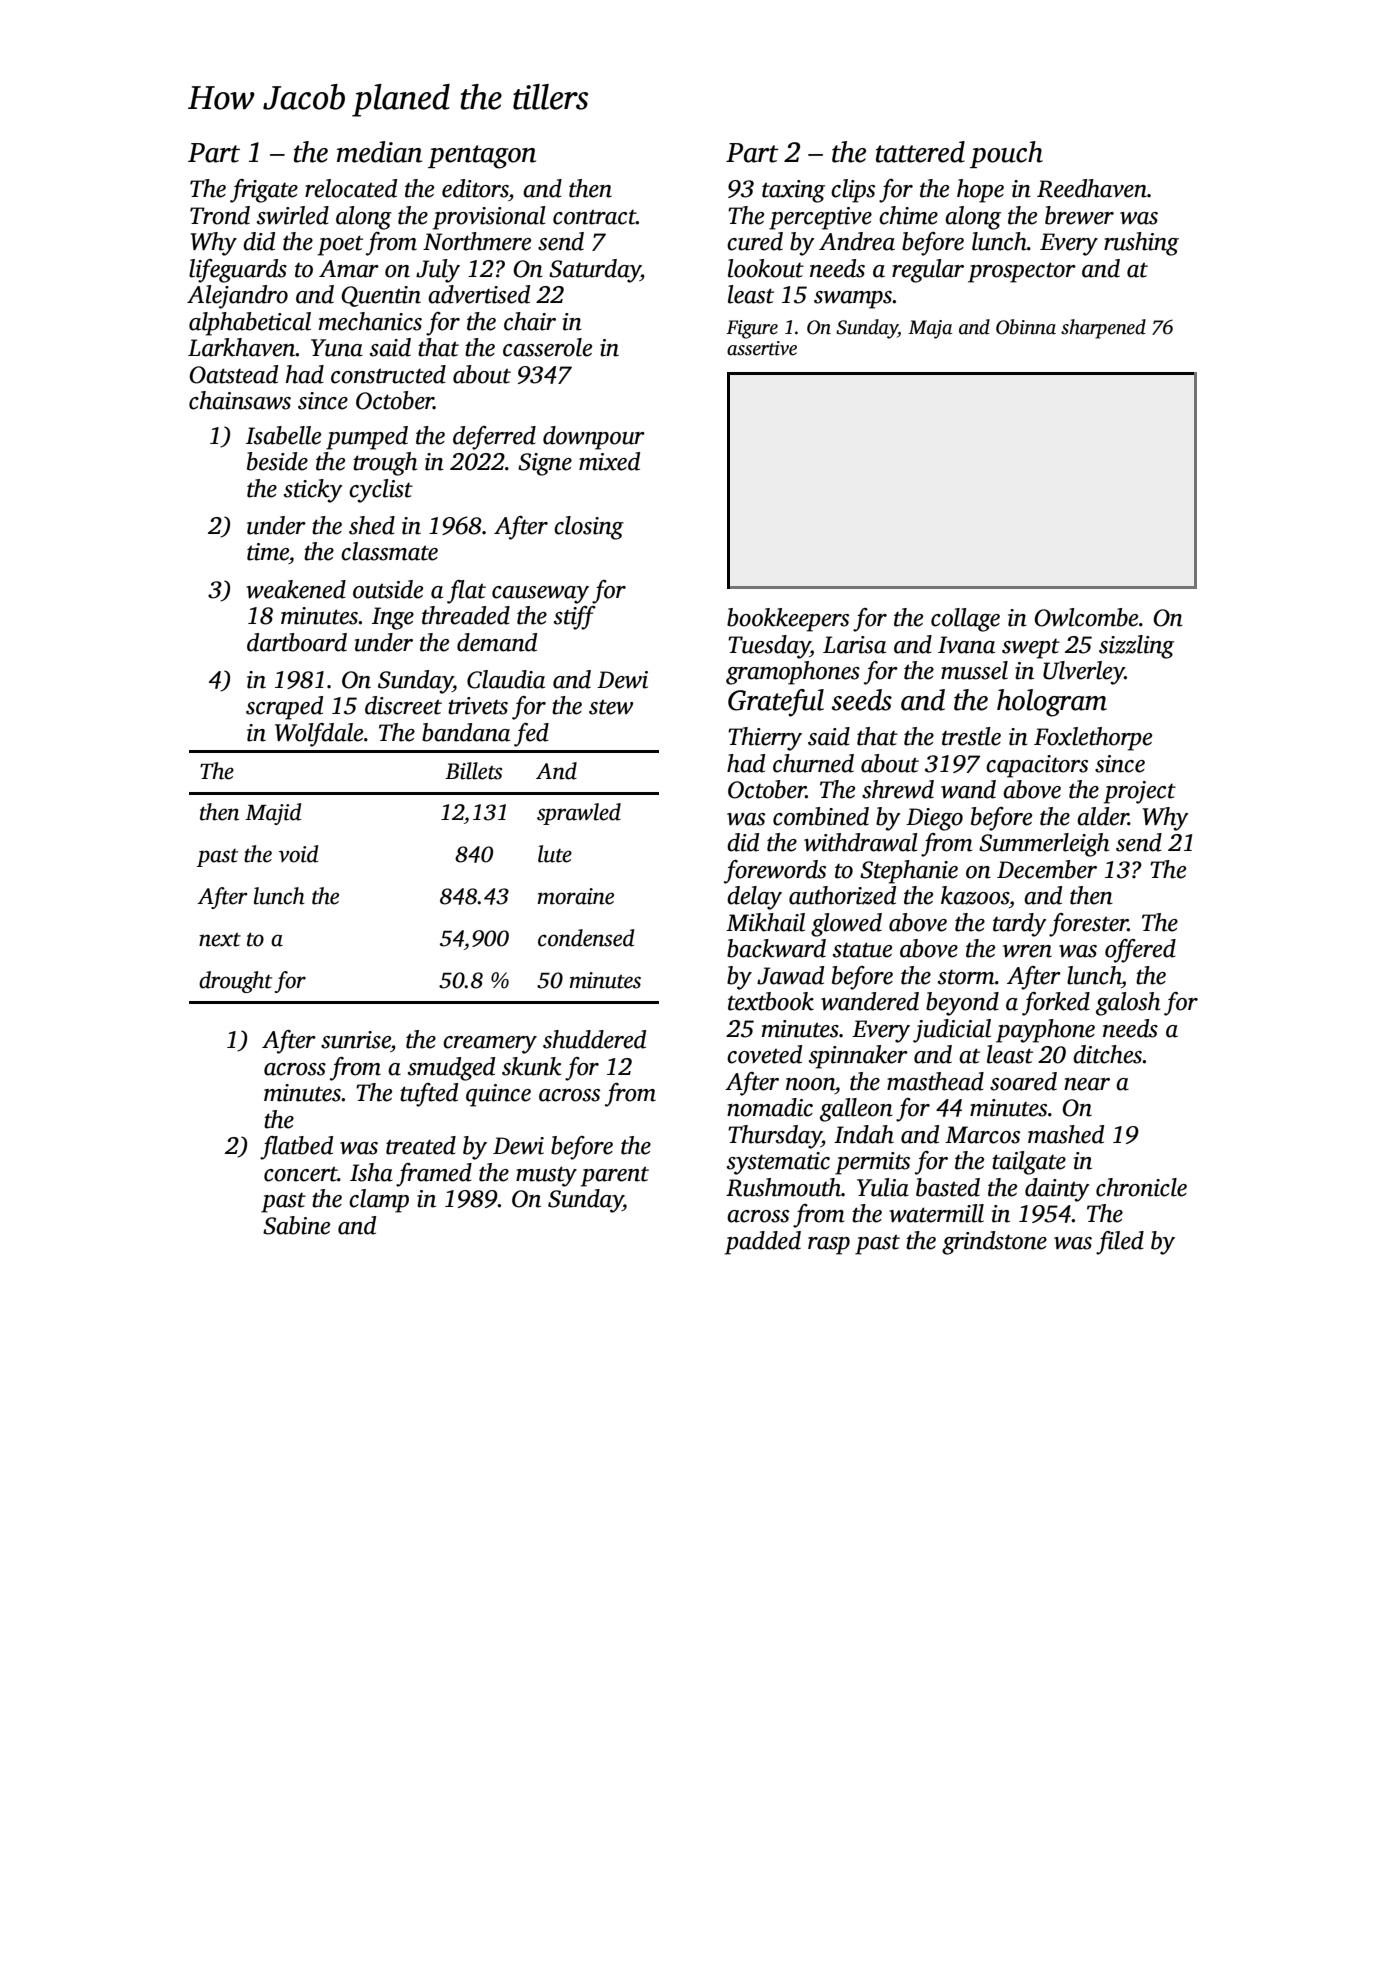  Describe the element at coordinates (298, 854) in the document. I see `void` at that location.
